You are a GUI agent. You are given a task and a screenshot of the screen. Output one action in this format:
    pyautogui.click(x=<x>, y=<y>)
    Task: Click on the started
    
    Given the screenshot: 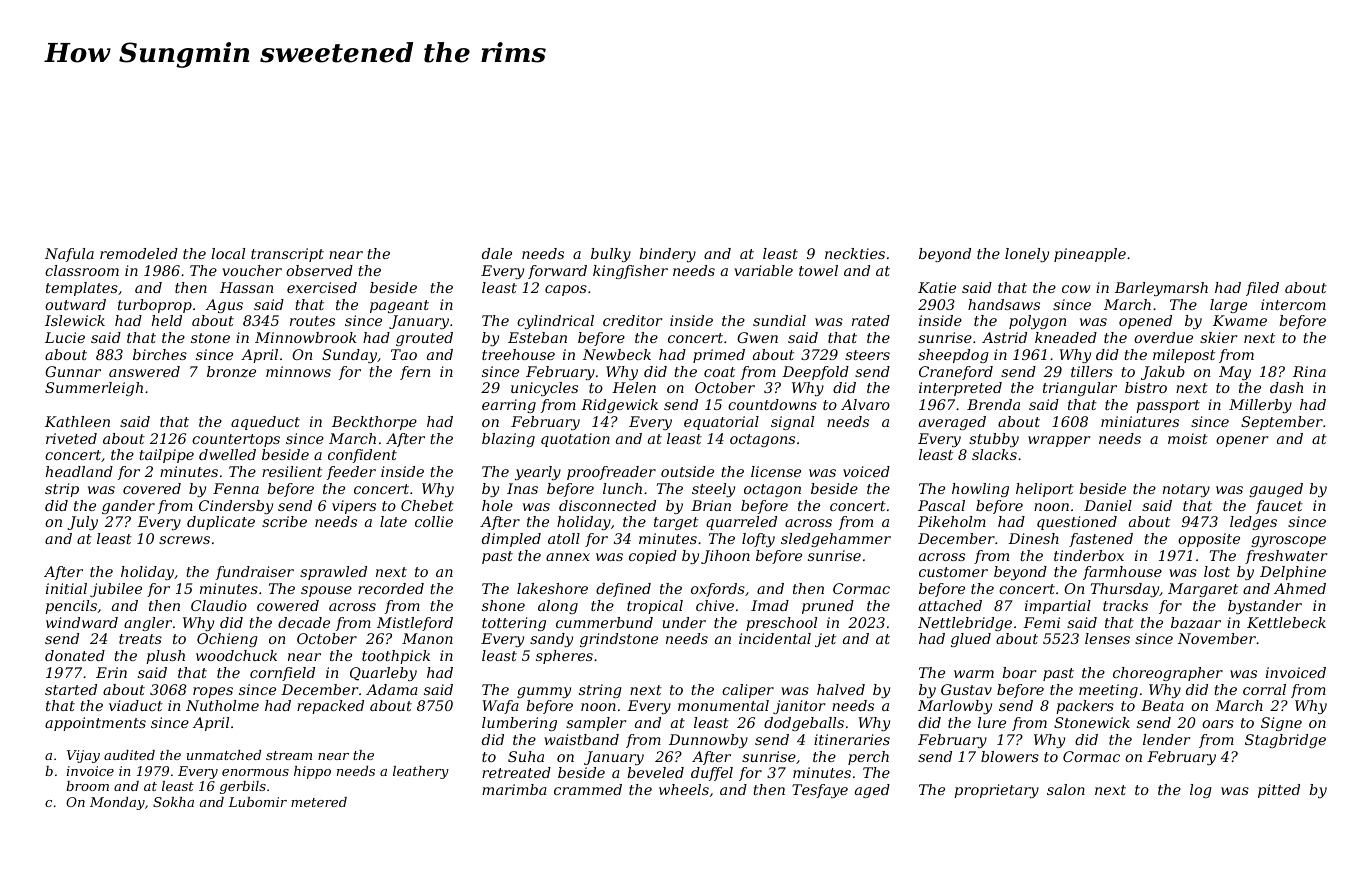 What is the action you would take?
    pyautogui.click(x=71, y=689)
